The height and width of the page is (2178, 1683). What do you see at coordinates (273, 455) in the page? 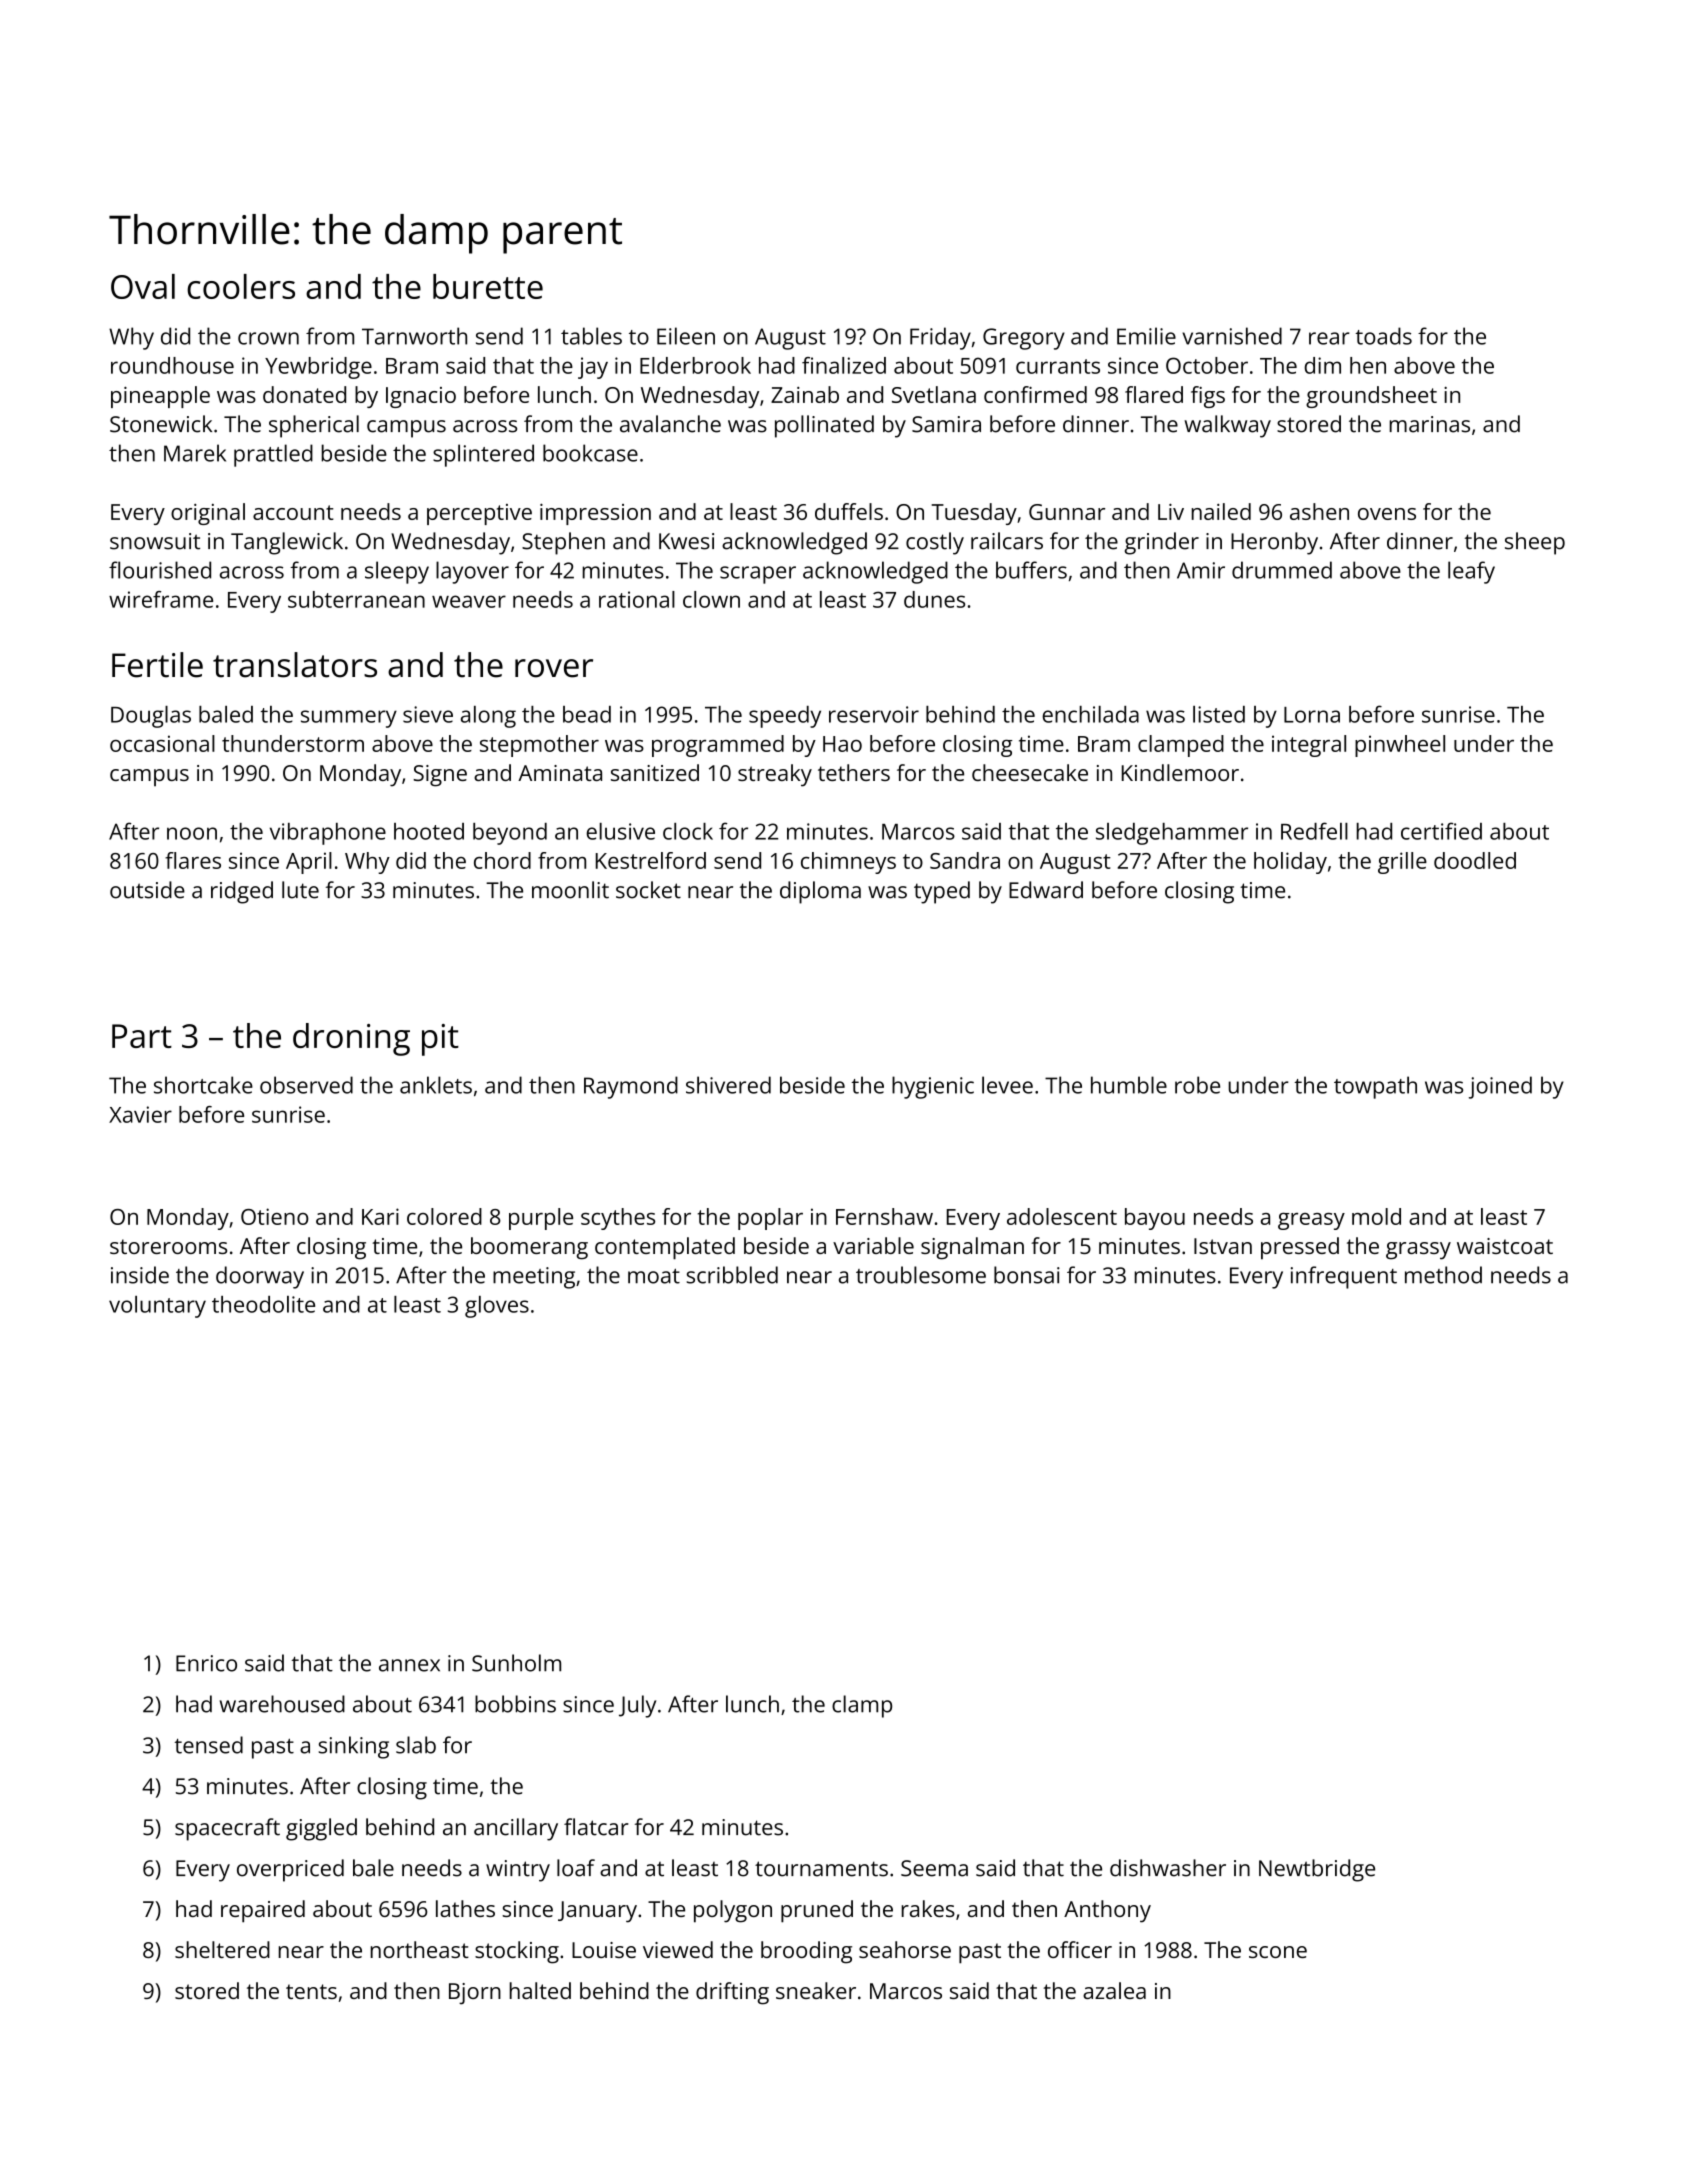
I see `prattled` at bounding box center [273, 455].
